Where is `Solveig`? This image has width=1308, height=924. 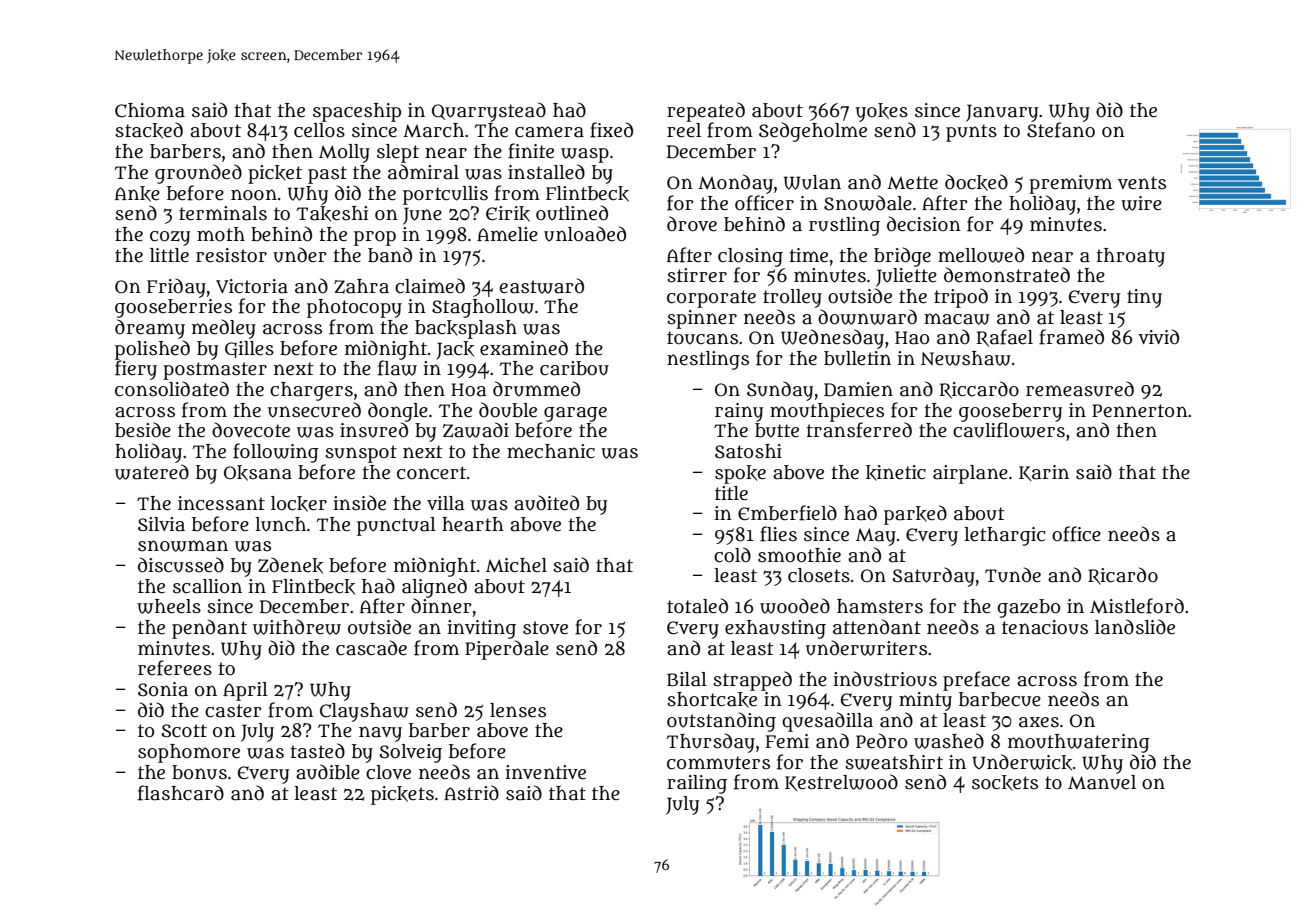
Solveig is located at coordinates (410, 753).
